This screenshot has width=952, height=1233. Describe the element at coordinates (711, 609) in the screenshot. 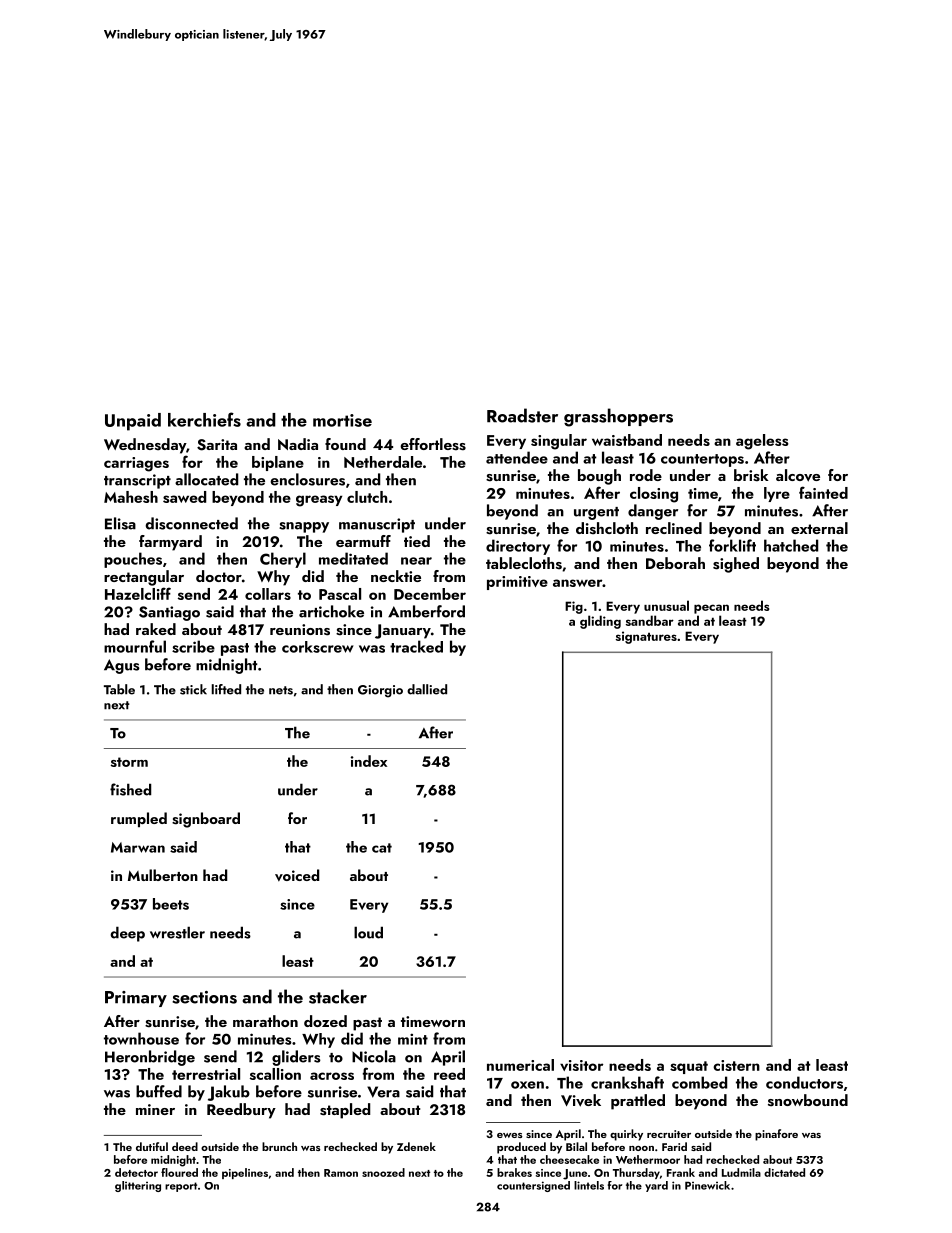

I see `pecan` at that location.
